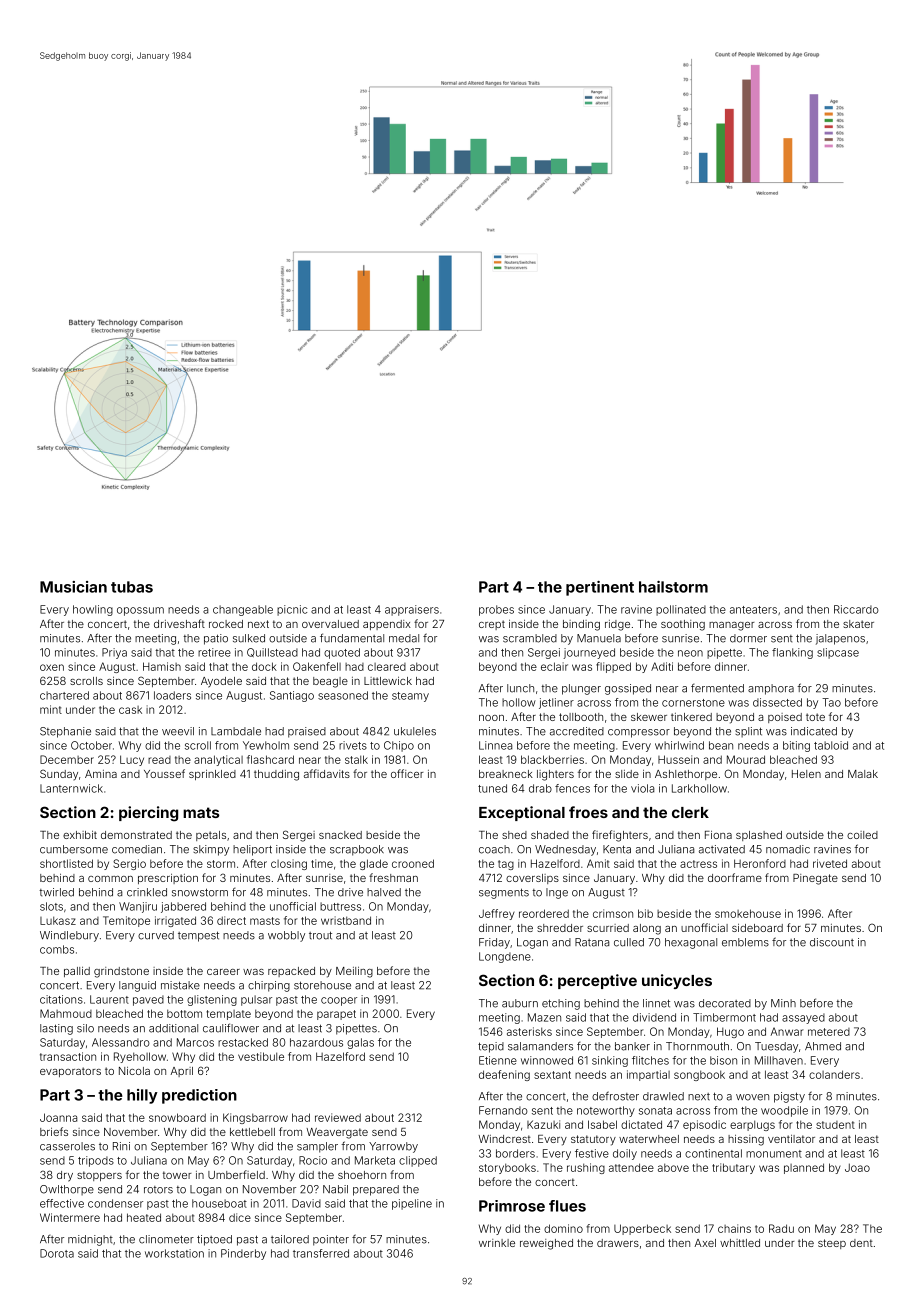  What do you see at coordinates (376, 1190) in the image?
I see `prepared` at bounding box center [376, 1190].
